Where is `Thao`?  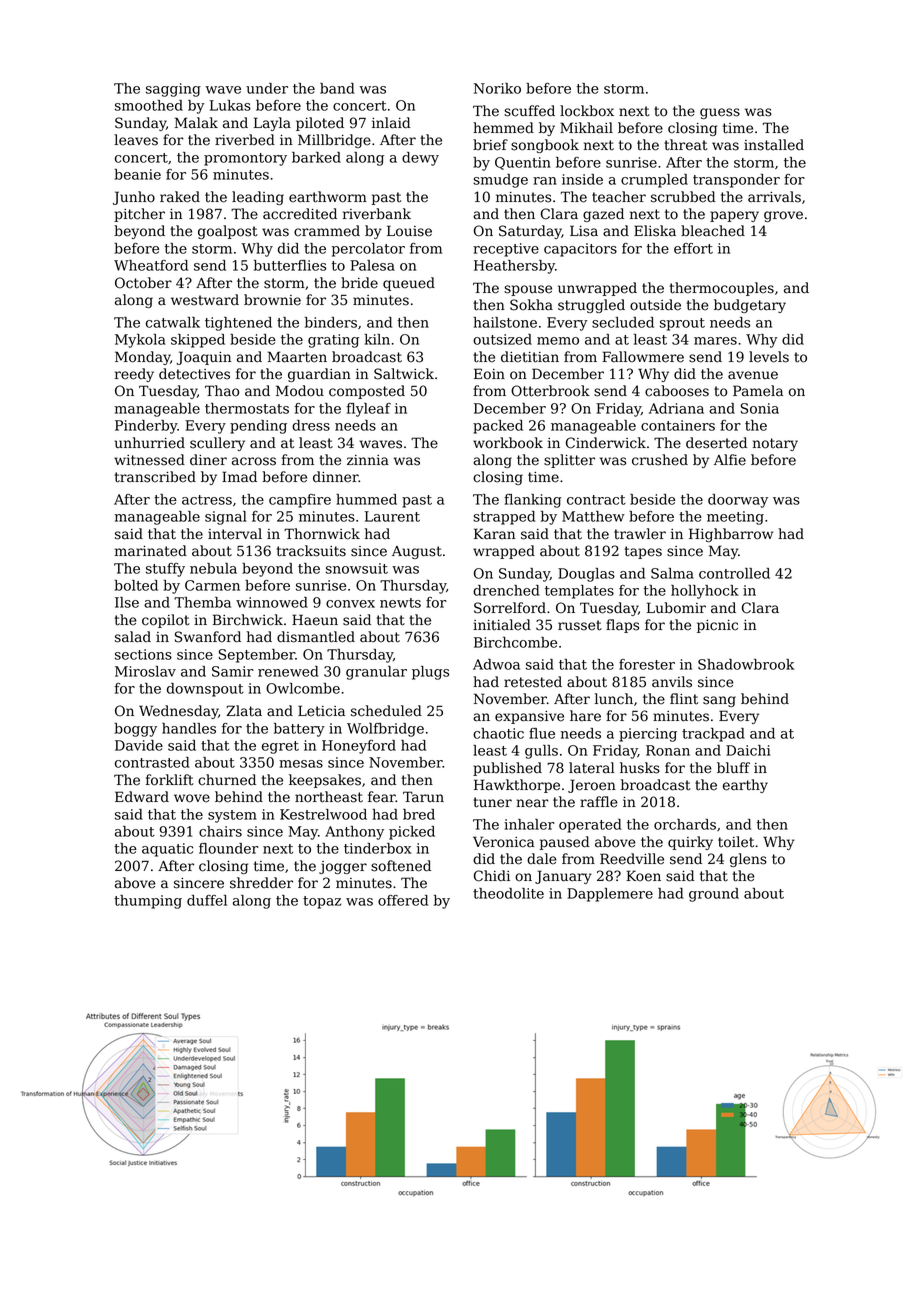 Thao is located at coordinates (222, 391).
